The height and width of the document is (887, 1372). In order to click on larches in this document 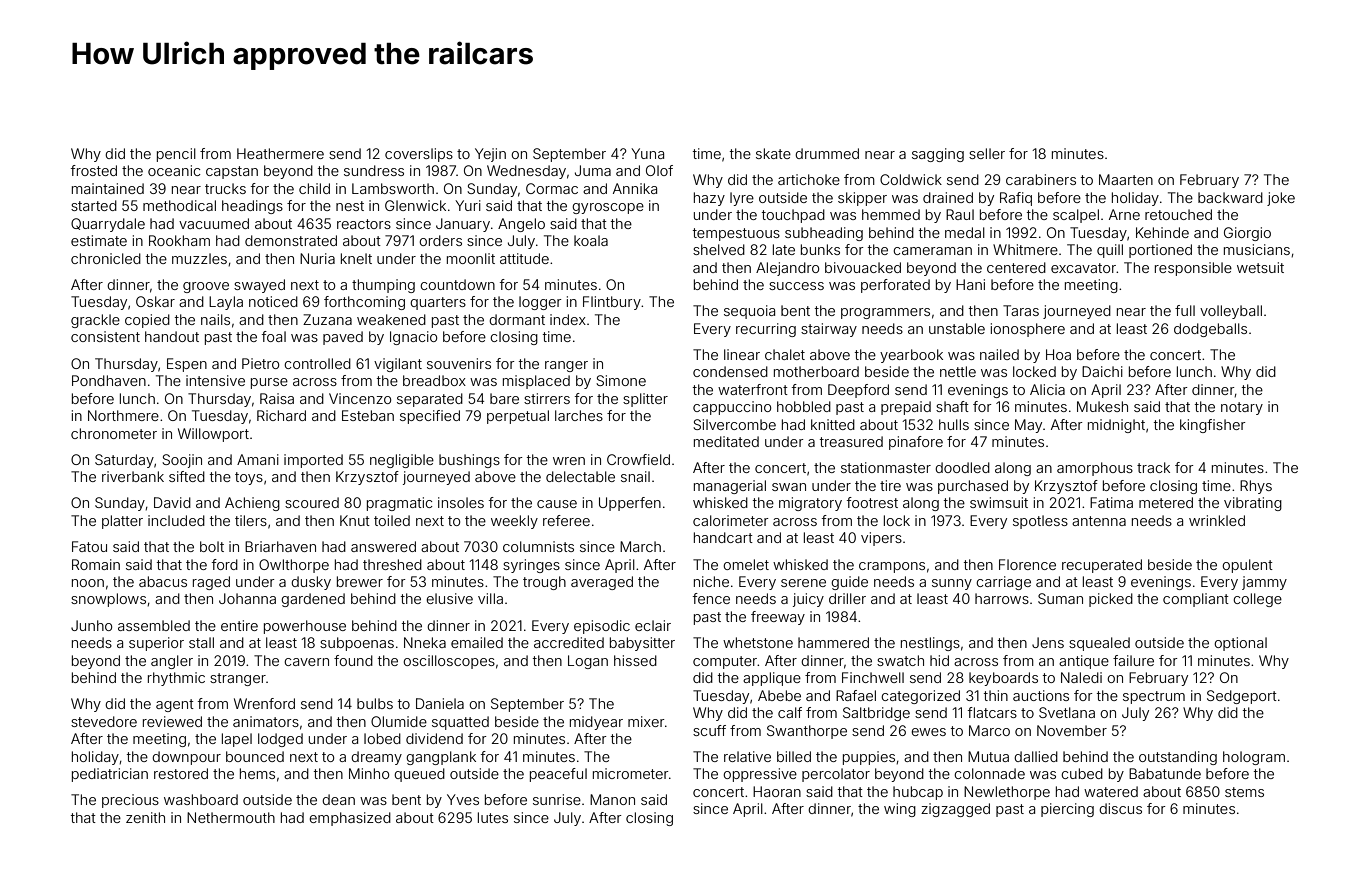, I will do `click(579, 415)`.
